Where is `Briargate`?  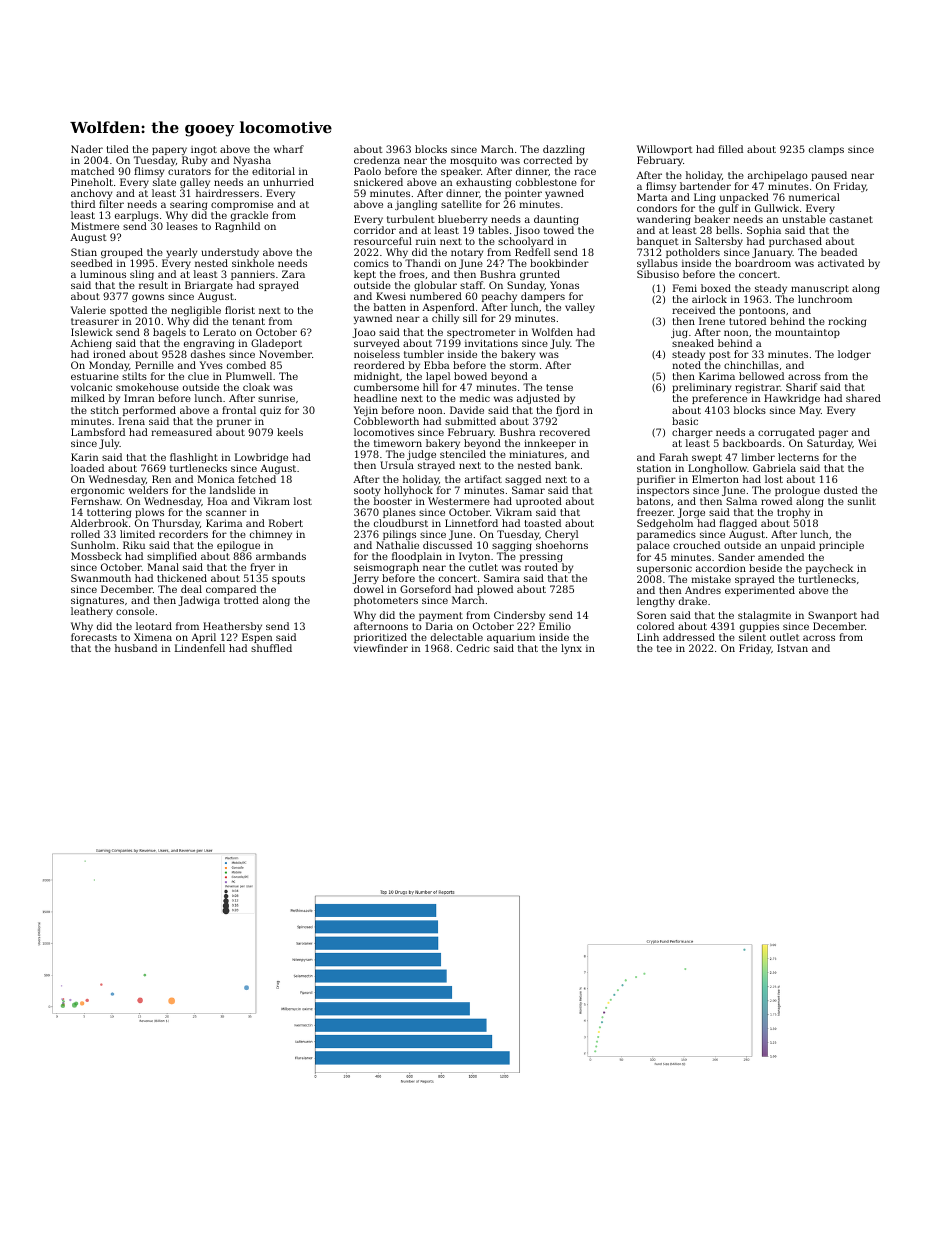
Briargate is located at coordinates (209, 286).
